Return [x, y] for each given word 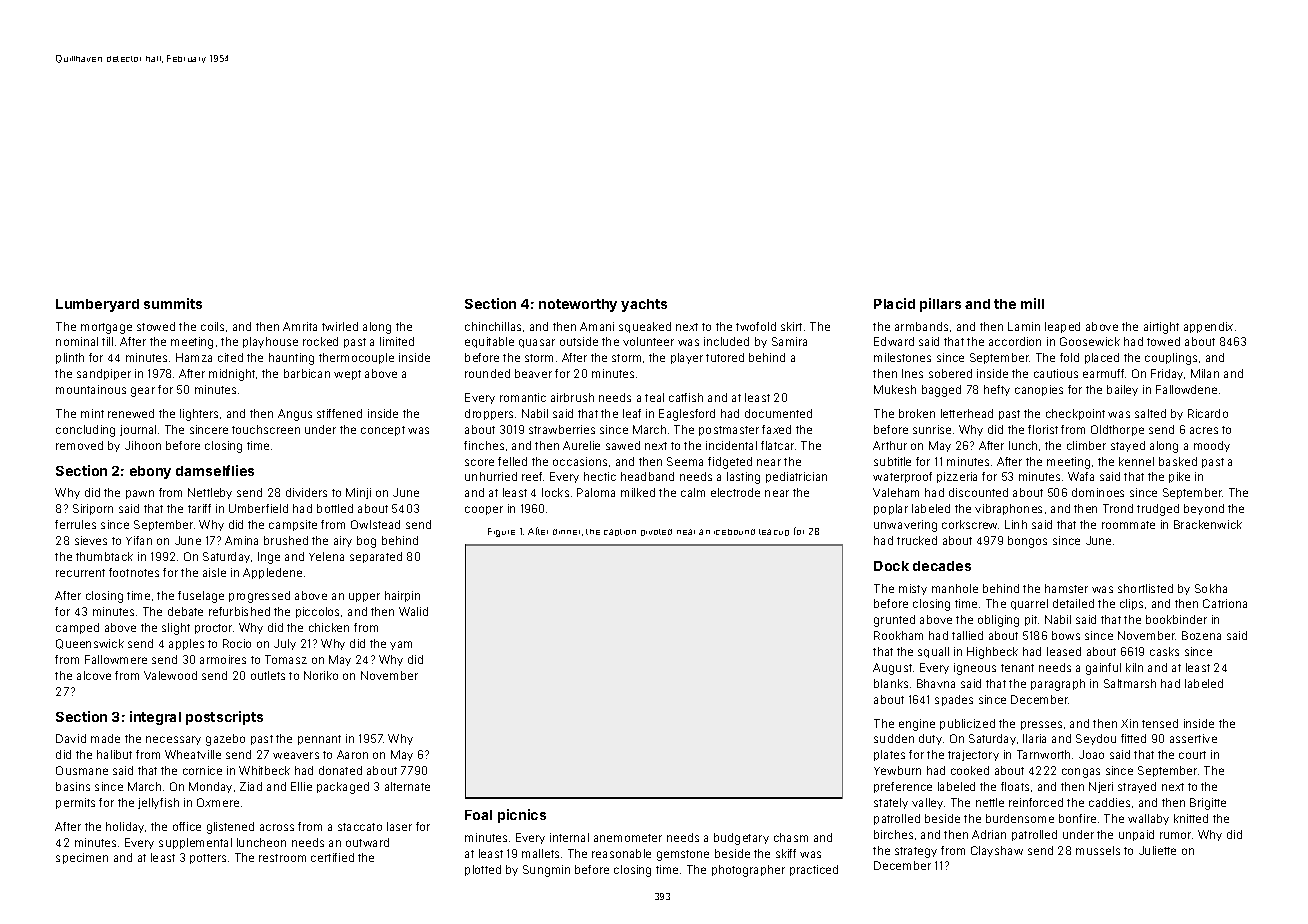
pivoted [656, 532]
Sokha [1211, 588]
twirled [340, 326]
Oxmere [218, 802]
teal [654, 397]
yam [401, 645]
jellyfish [158, 803]
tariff [199, 508]
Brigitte [1208, 804]
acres [1204, 430]
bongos [1027, 542]
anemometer [628, 838]
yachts [644, 305]
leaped [1062, 327]
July [285, 644]
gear [143, 392]
